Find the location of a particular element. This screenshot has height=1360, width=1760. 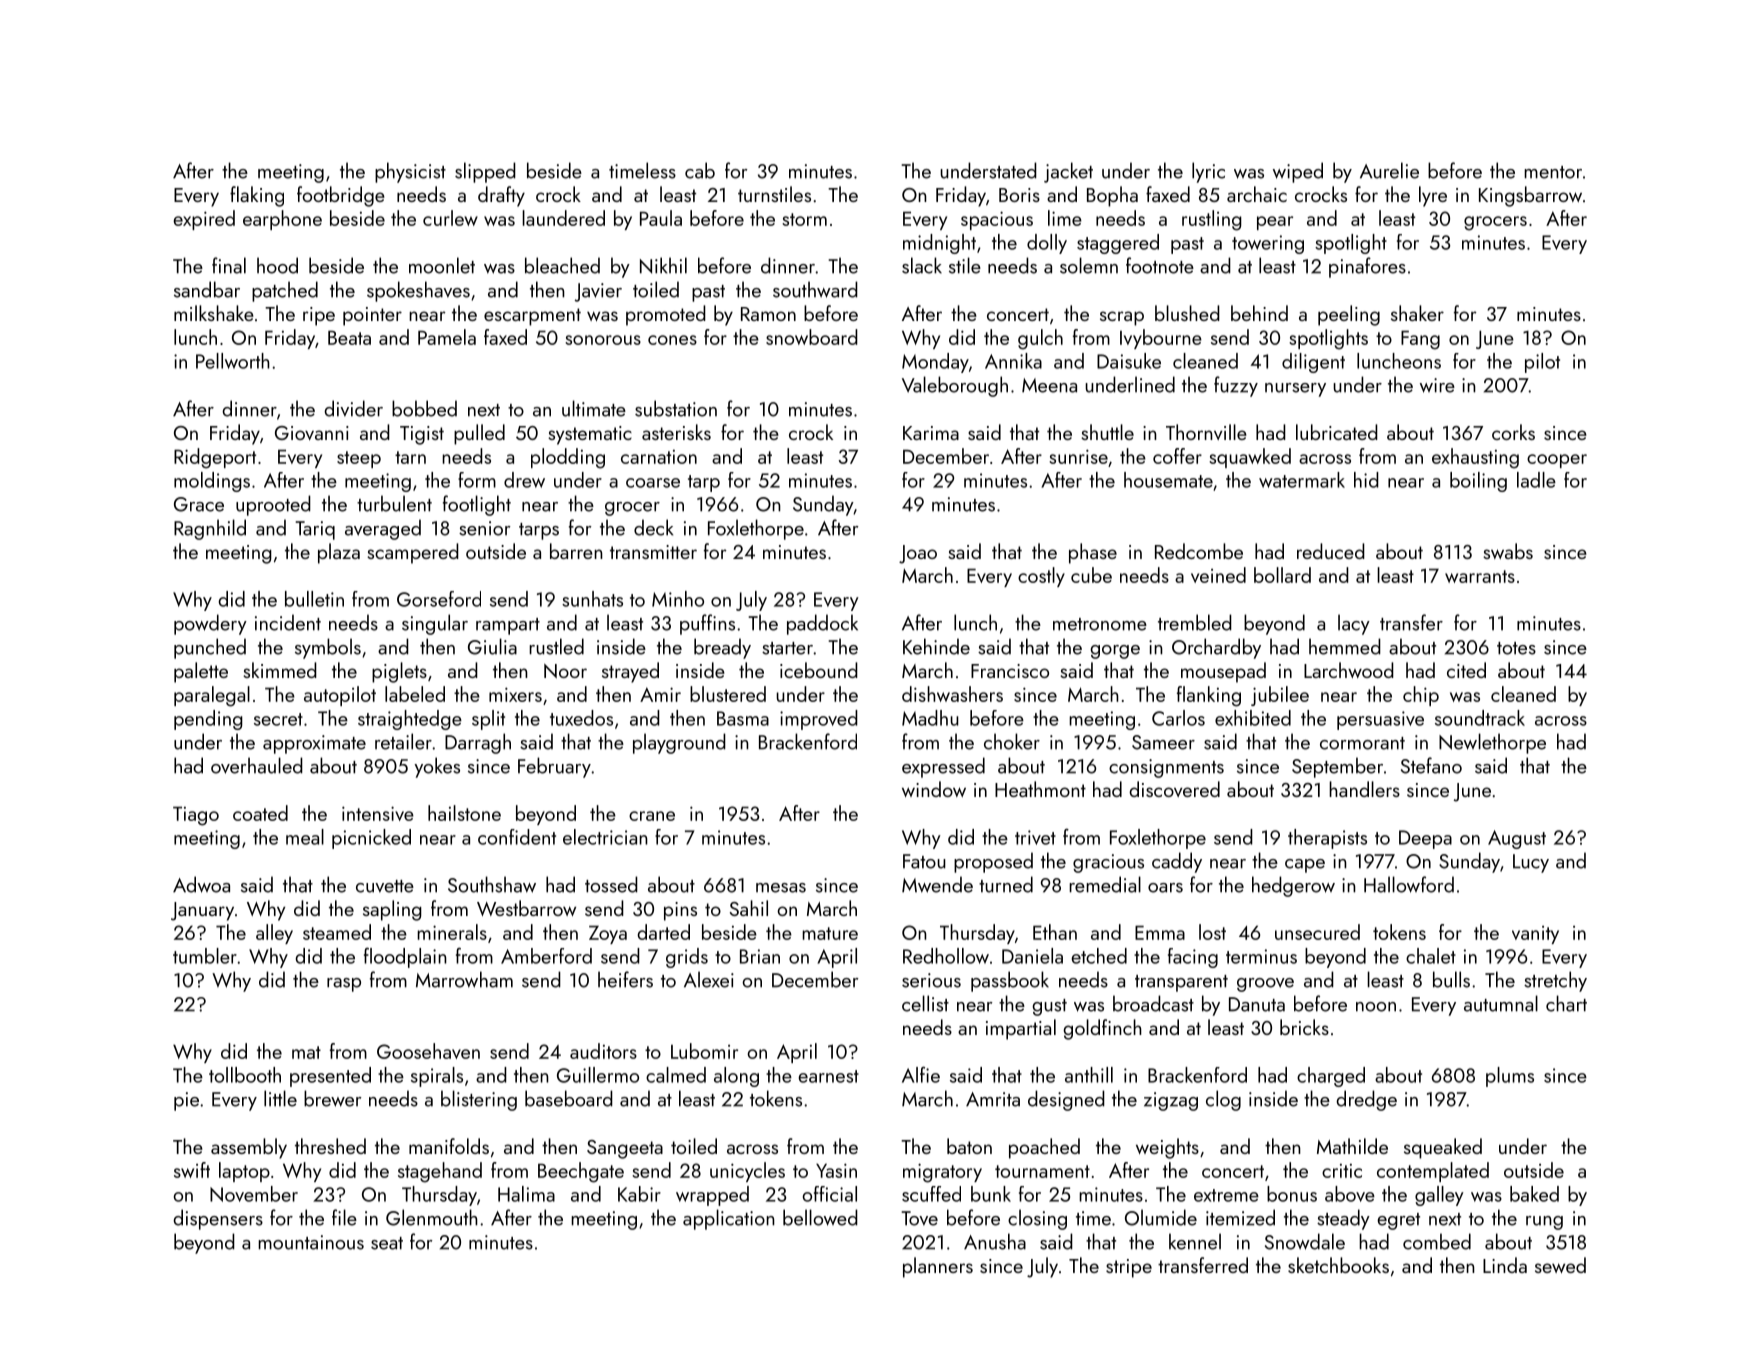

Pellworth is located at coordinates (233, 361).
